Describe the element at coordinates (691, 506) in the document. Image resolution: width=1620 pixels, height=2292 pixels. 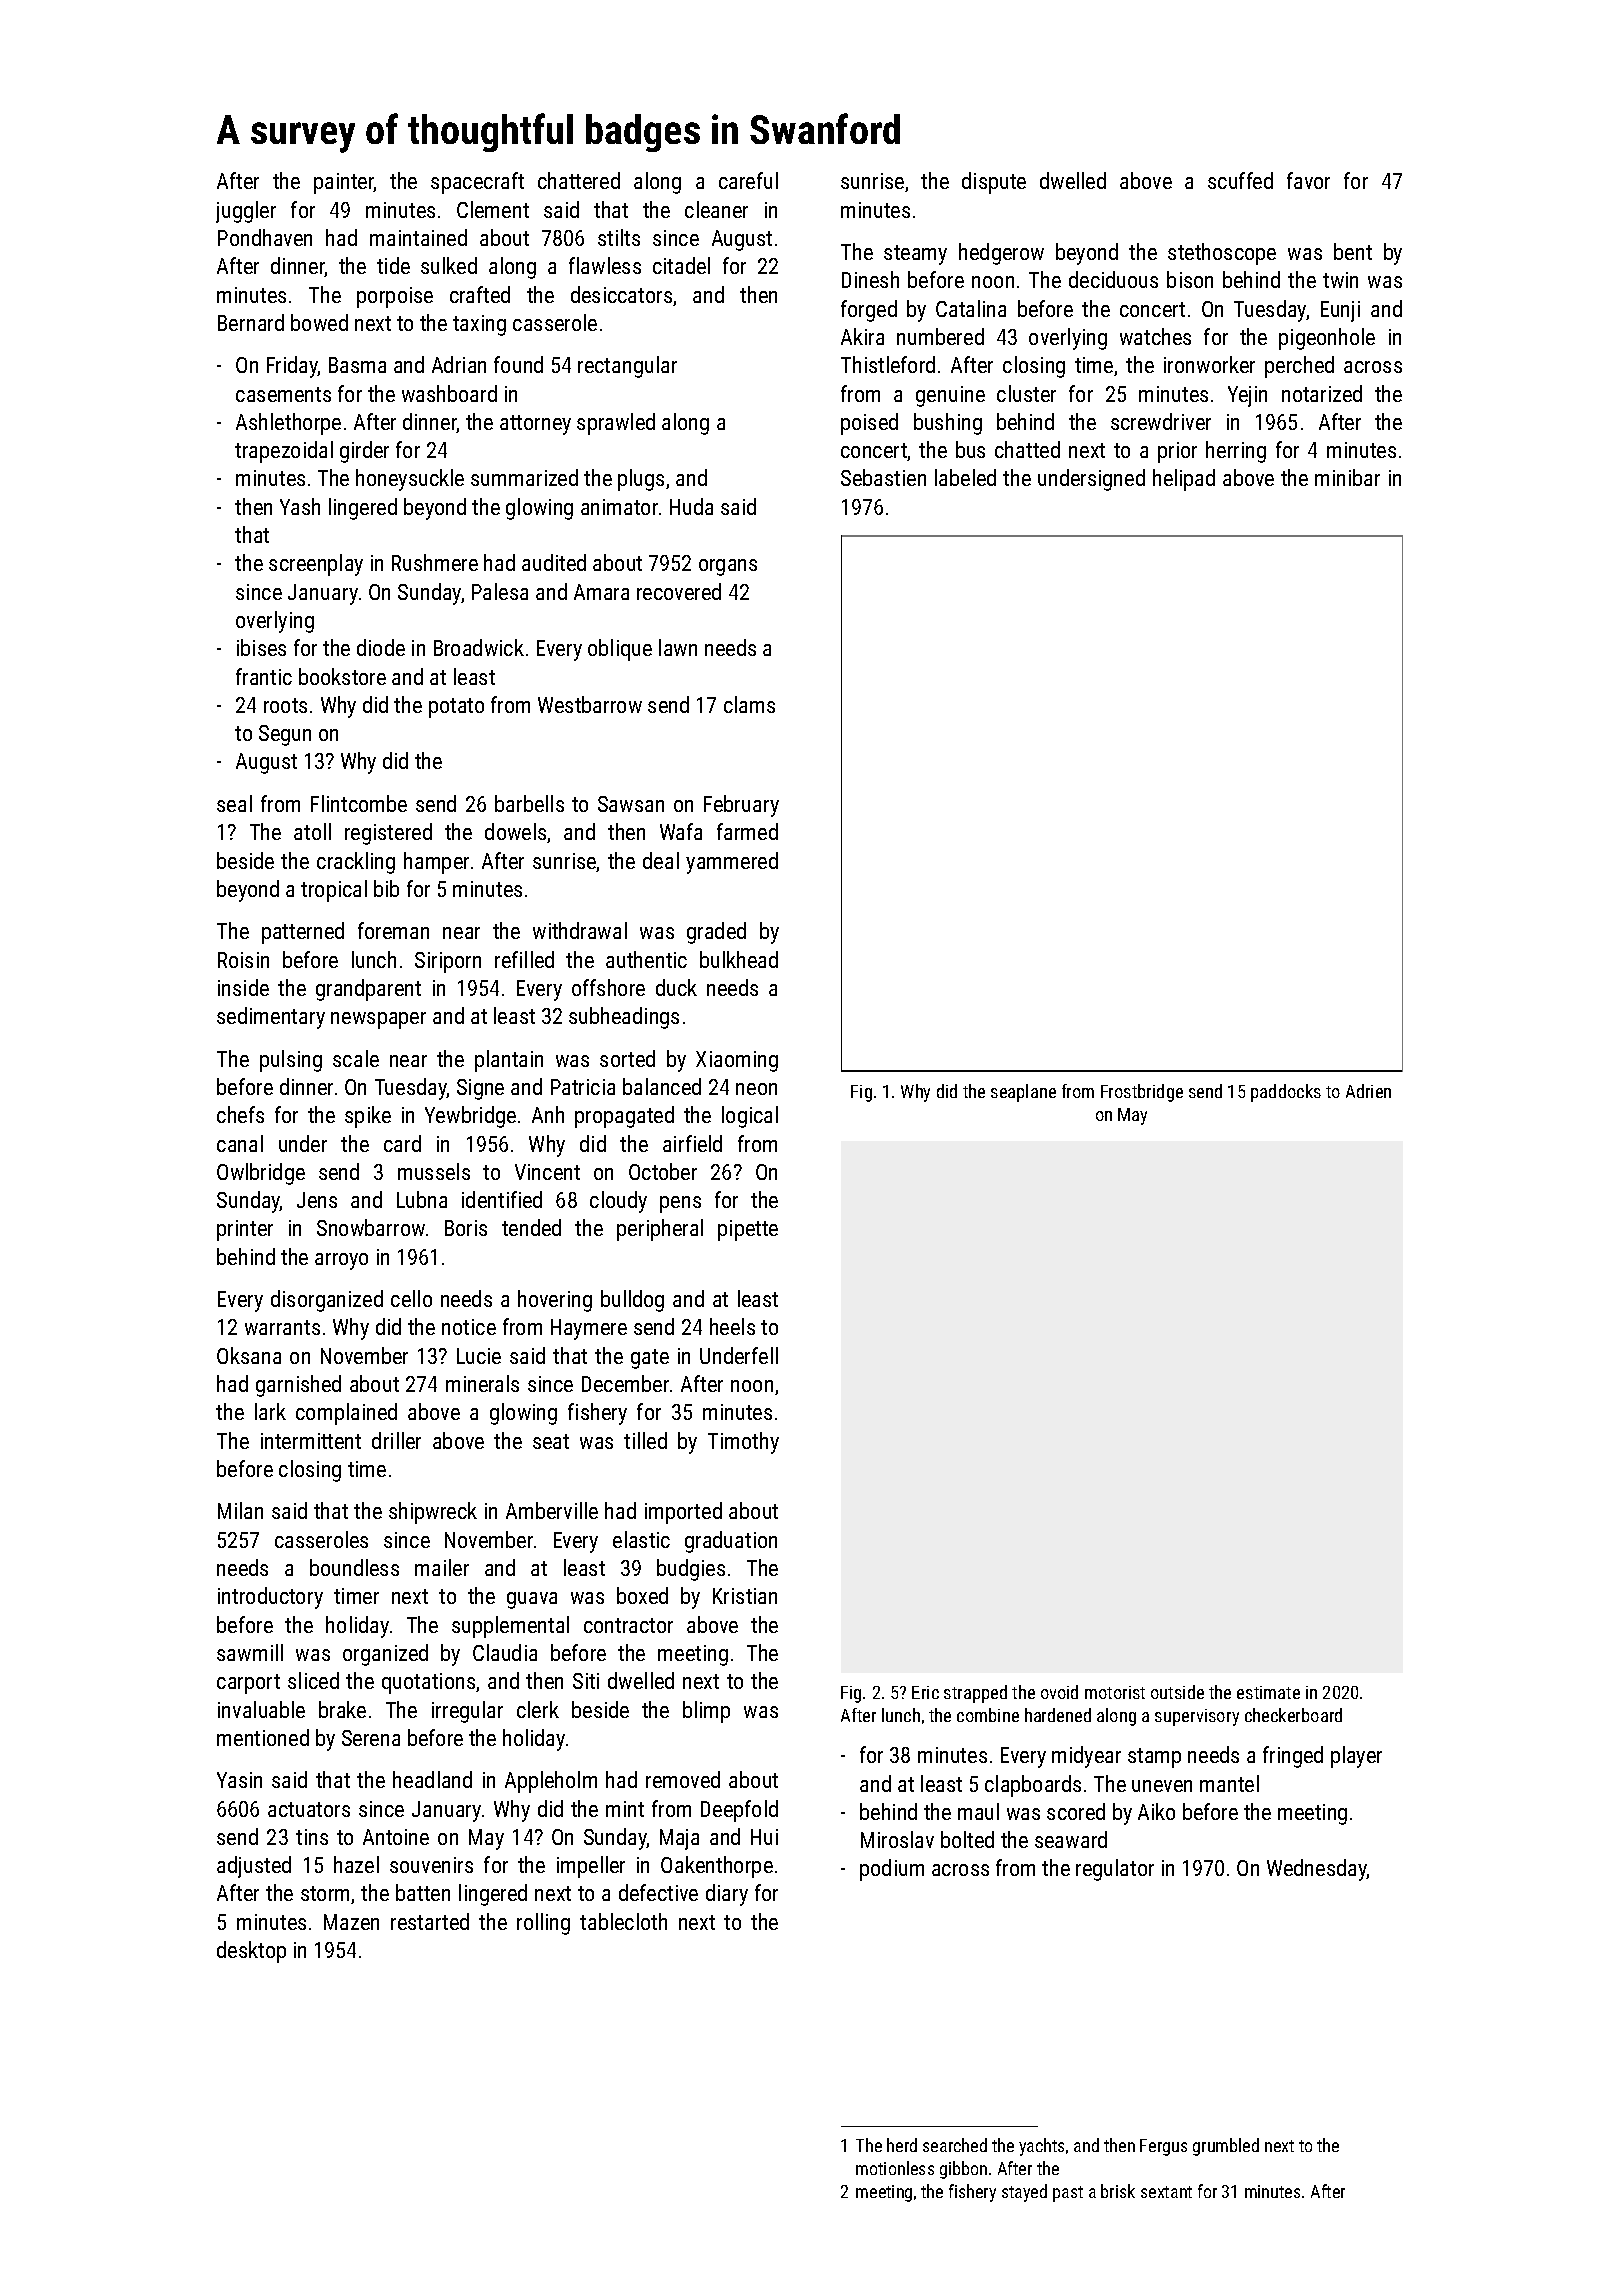
I see `Huda` at that location.
